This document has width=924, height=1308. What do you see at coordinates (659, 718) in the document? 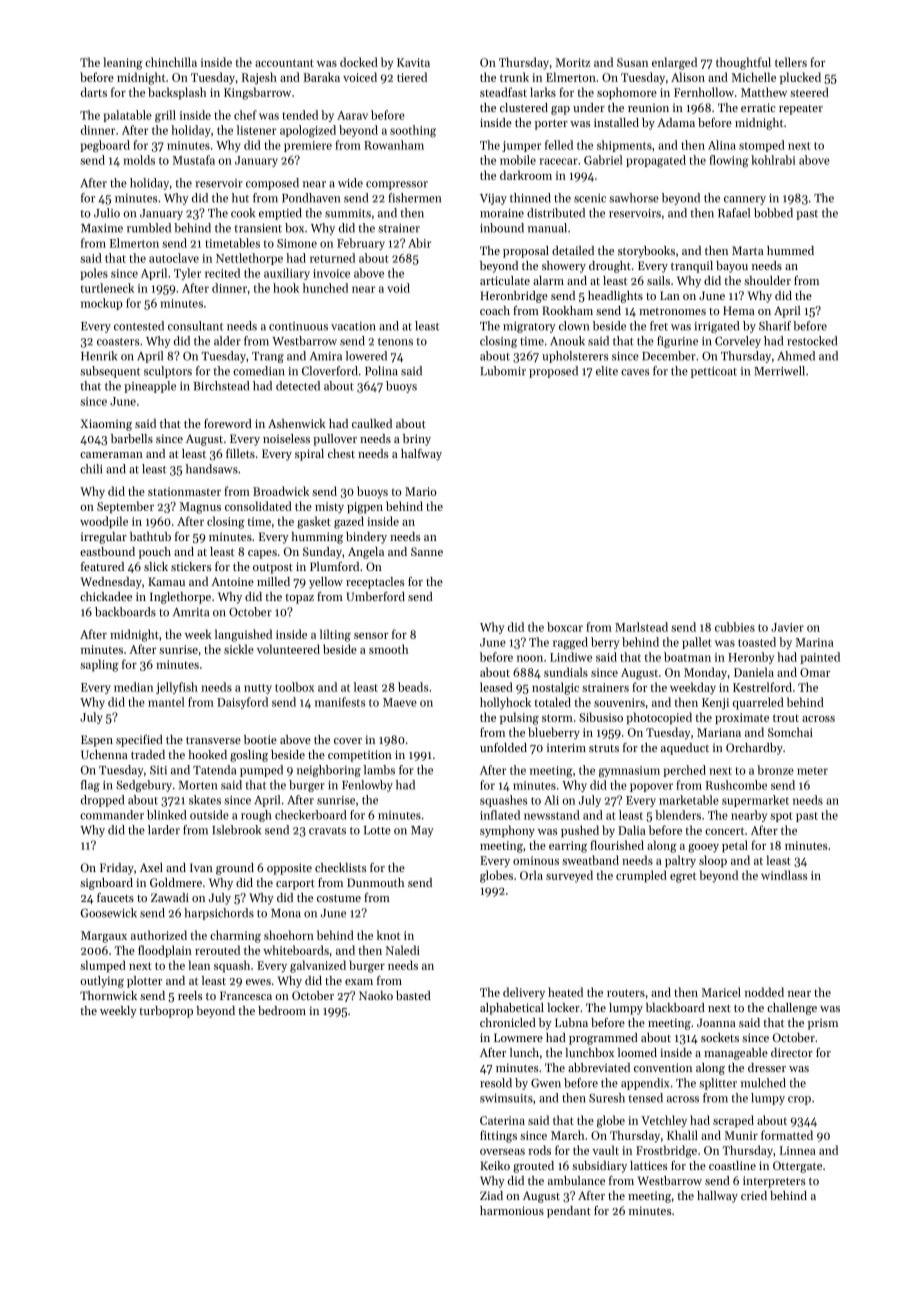
I see `photocopied` at bounding box center [659, 718].
